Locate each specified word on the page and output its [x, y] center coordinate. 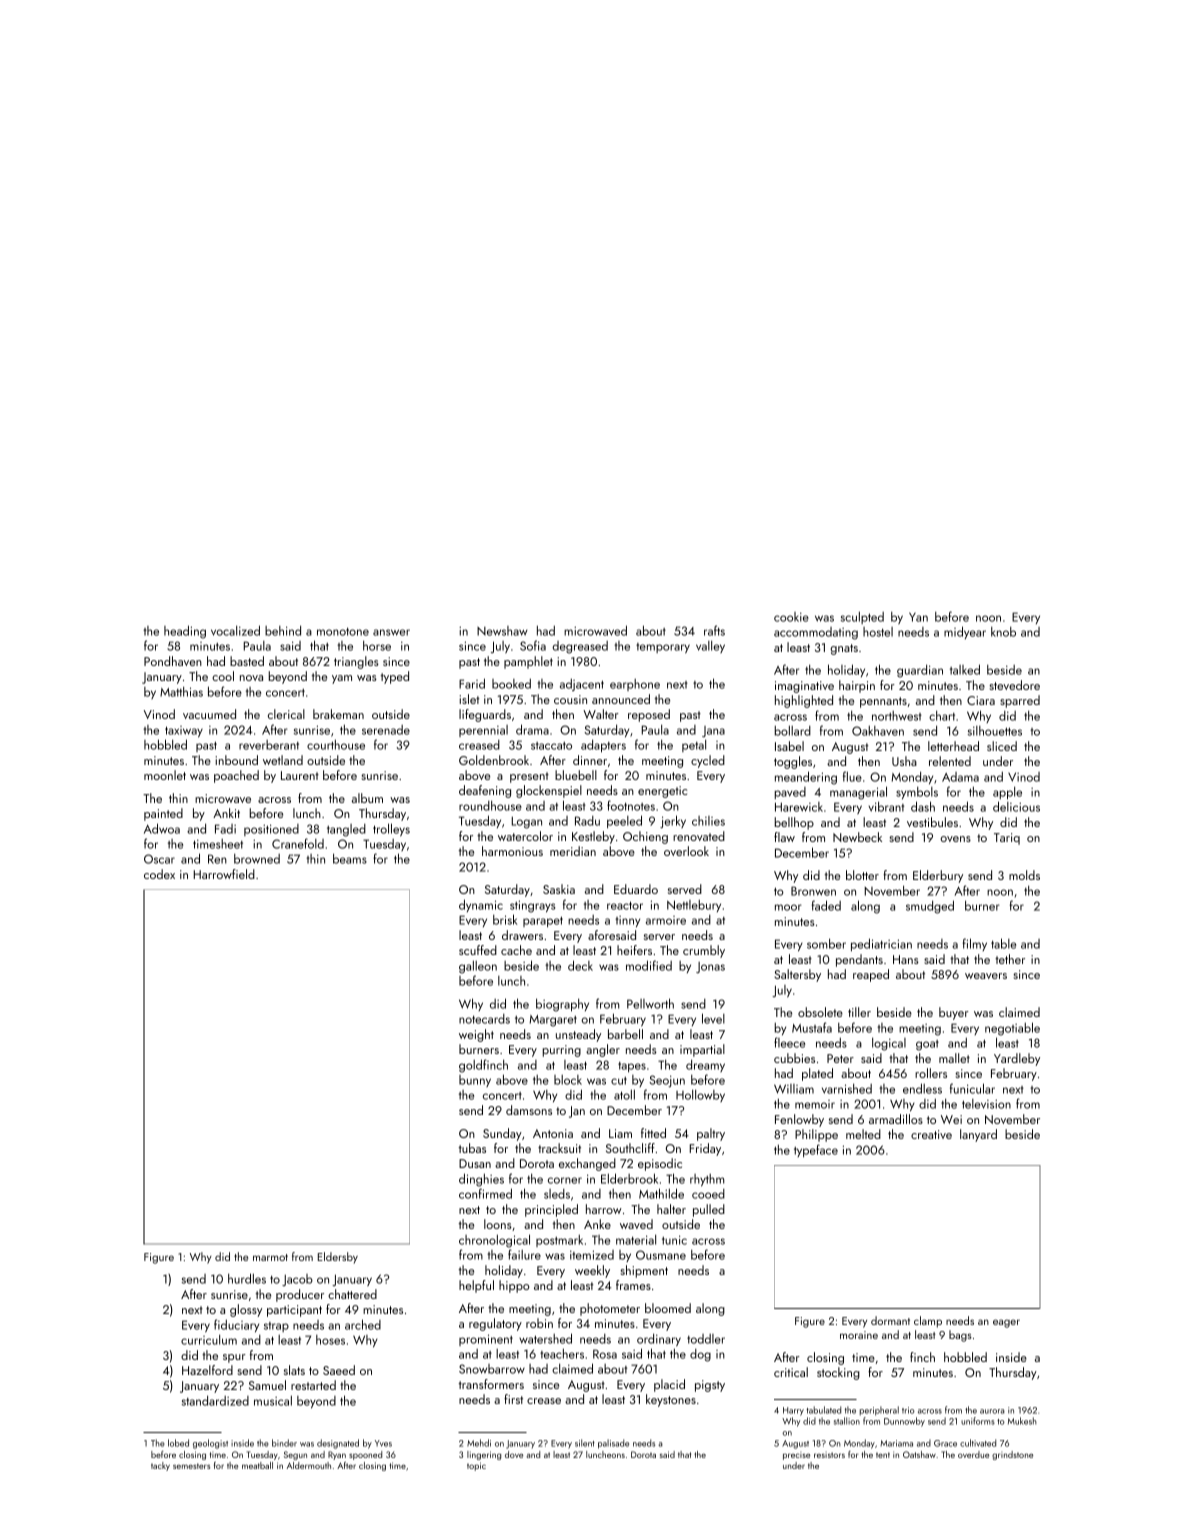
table [1003, 943]
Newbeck [857, 837]
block [568, 1080]
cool [223, 676]
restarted [313, 1385]
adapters [603, 746]
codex [159, 874]
